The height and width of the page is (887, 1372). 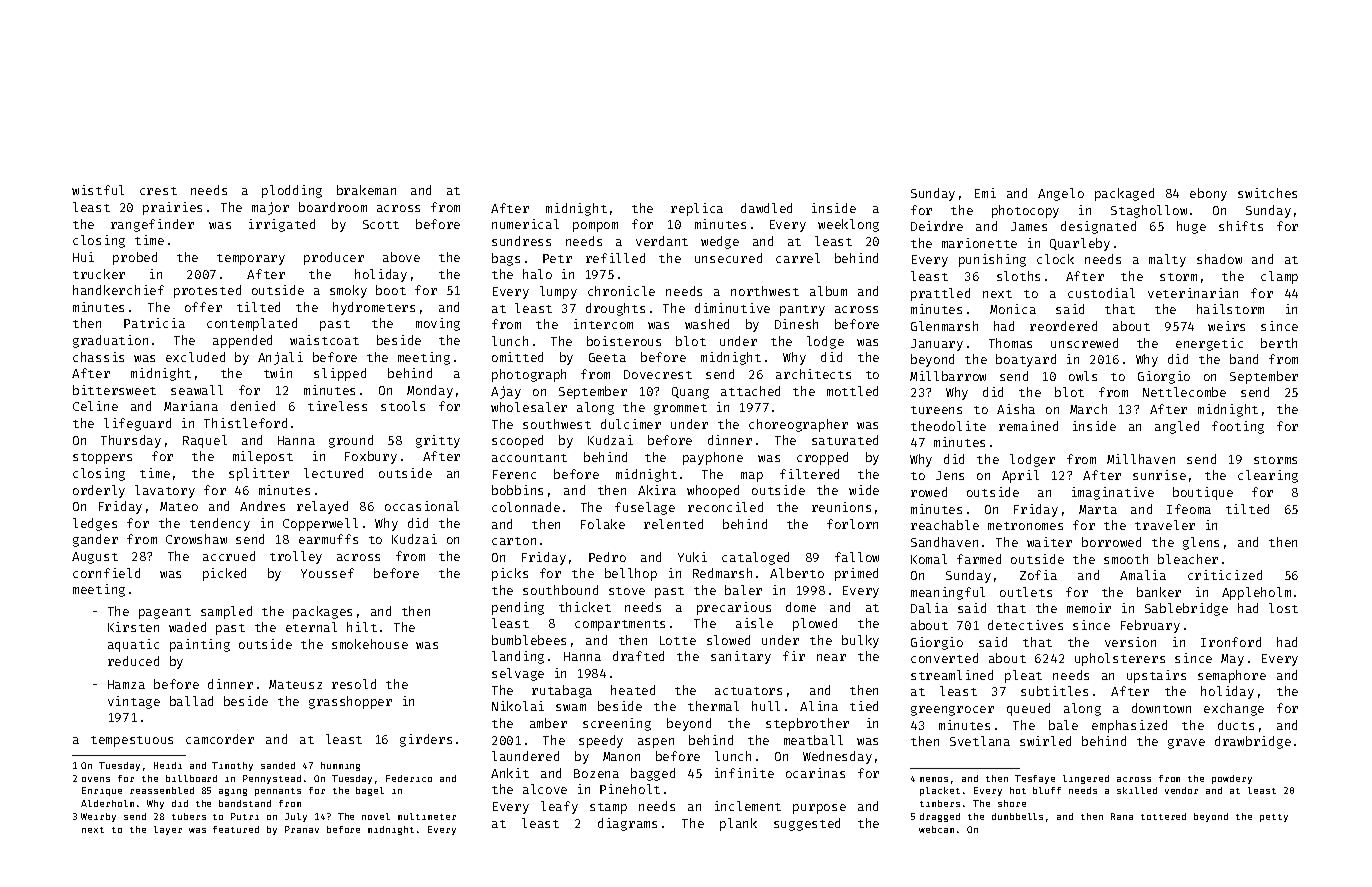 I want to click on Youssef, so click(x=327, y=573).
